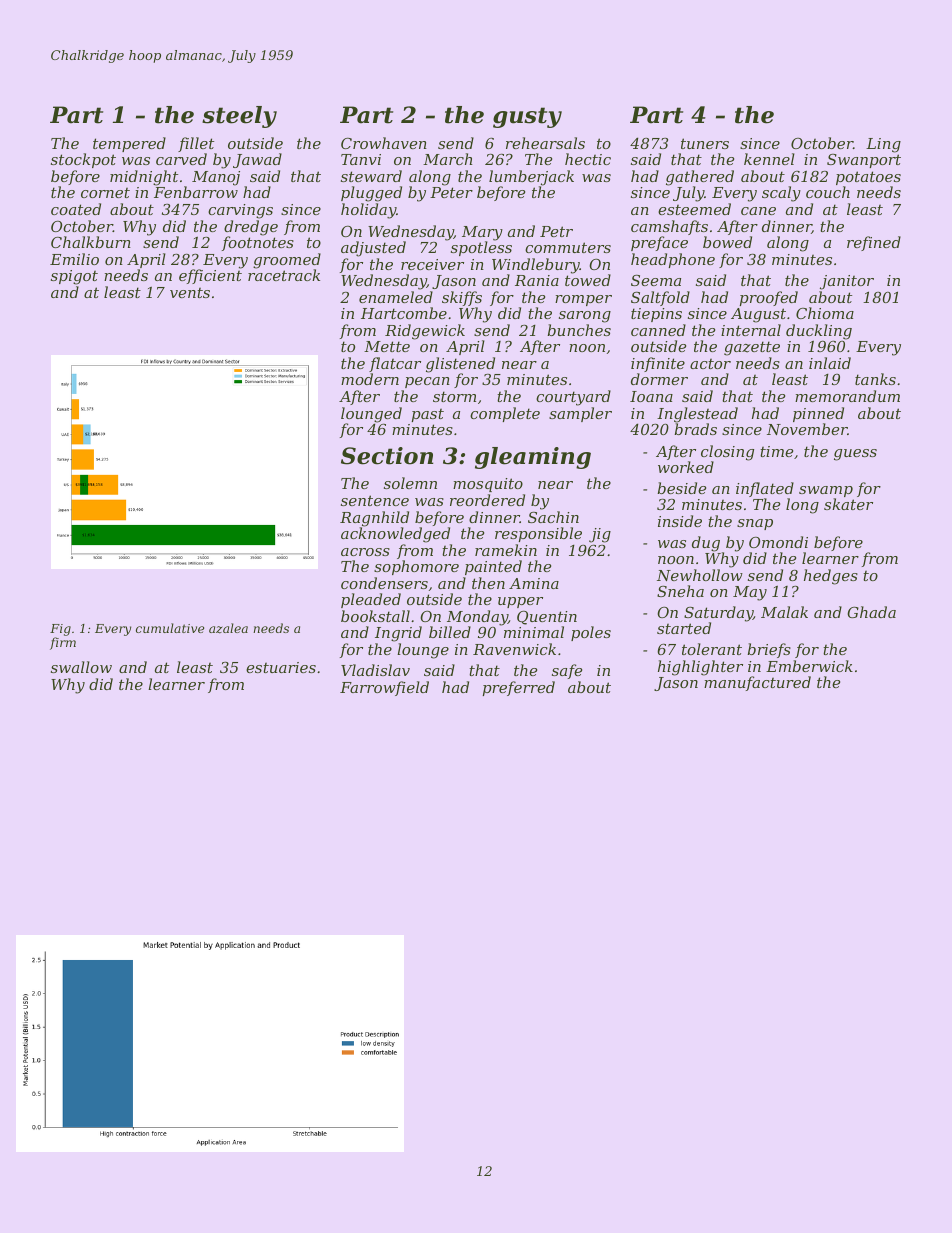 The height and width of the document is (1233, 952). Describe the element at coordinates (553, 517) in the document. I see `Sachin` at that location.
